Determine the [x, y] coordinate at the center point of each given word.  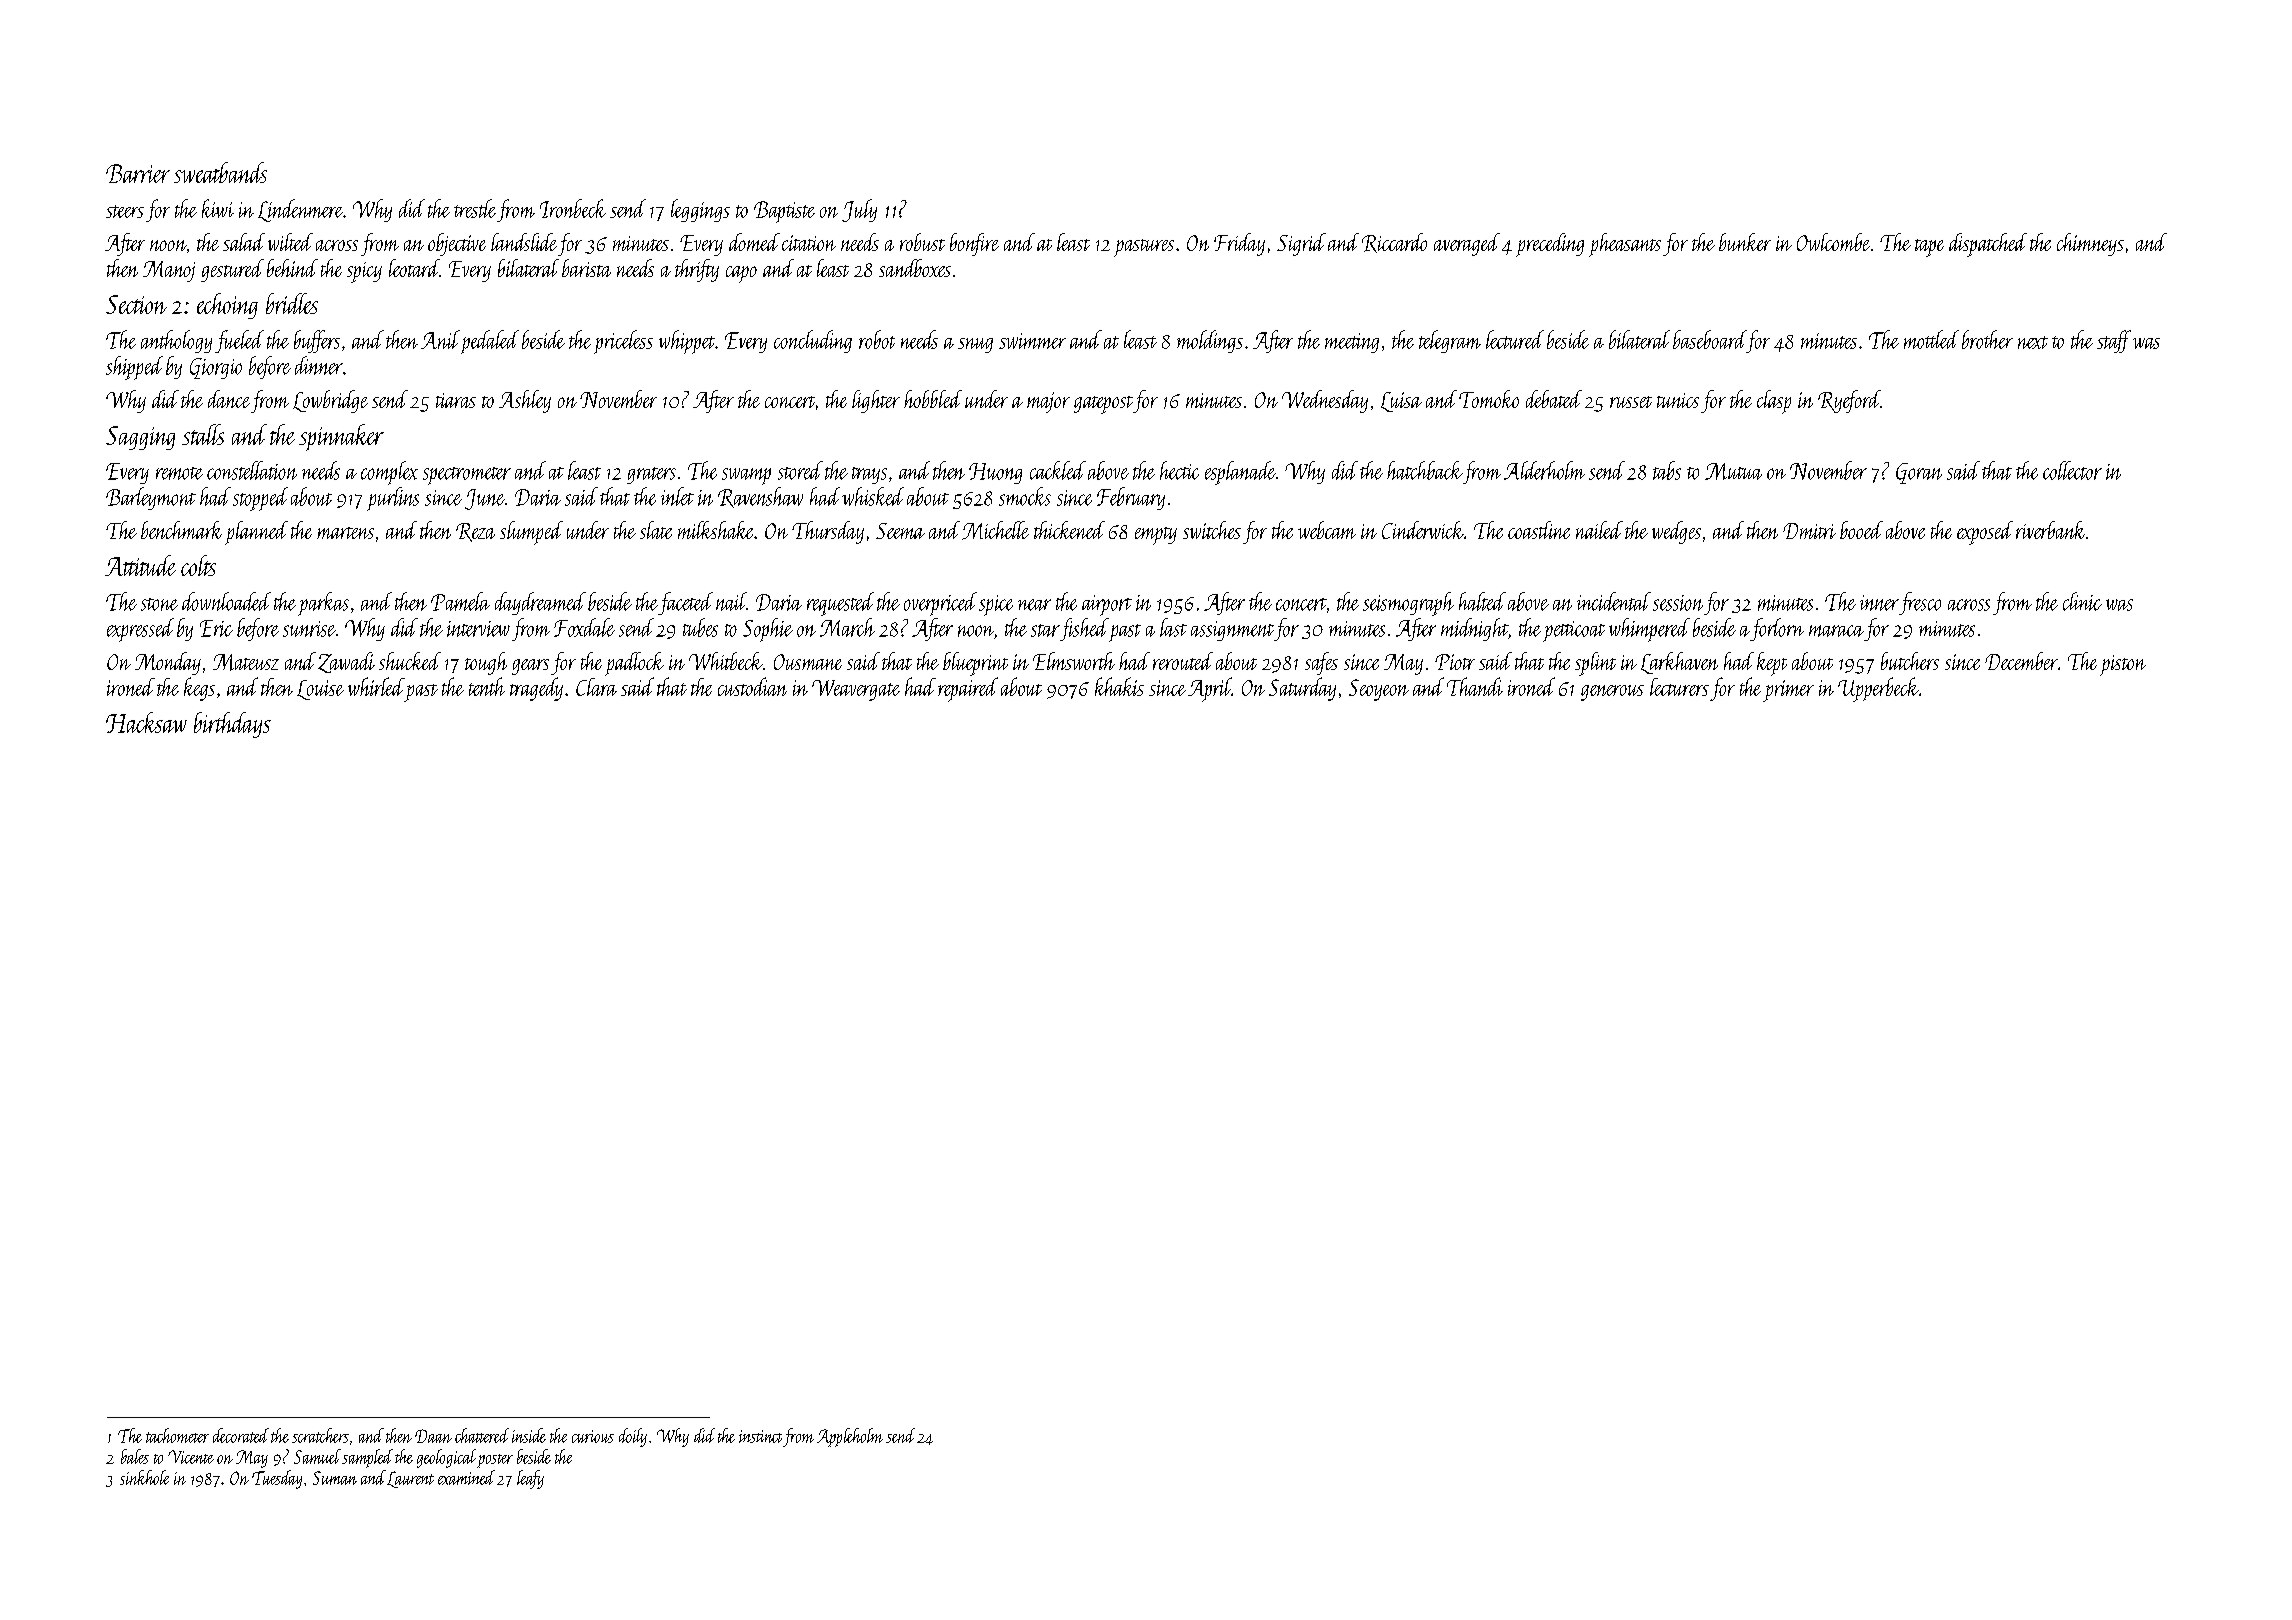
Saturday [1302, 689]
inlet [677, 496]
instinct [760, 1436]
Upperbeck [1878, 689]
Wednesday [1325, 401]
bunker [1745, 242]
